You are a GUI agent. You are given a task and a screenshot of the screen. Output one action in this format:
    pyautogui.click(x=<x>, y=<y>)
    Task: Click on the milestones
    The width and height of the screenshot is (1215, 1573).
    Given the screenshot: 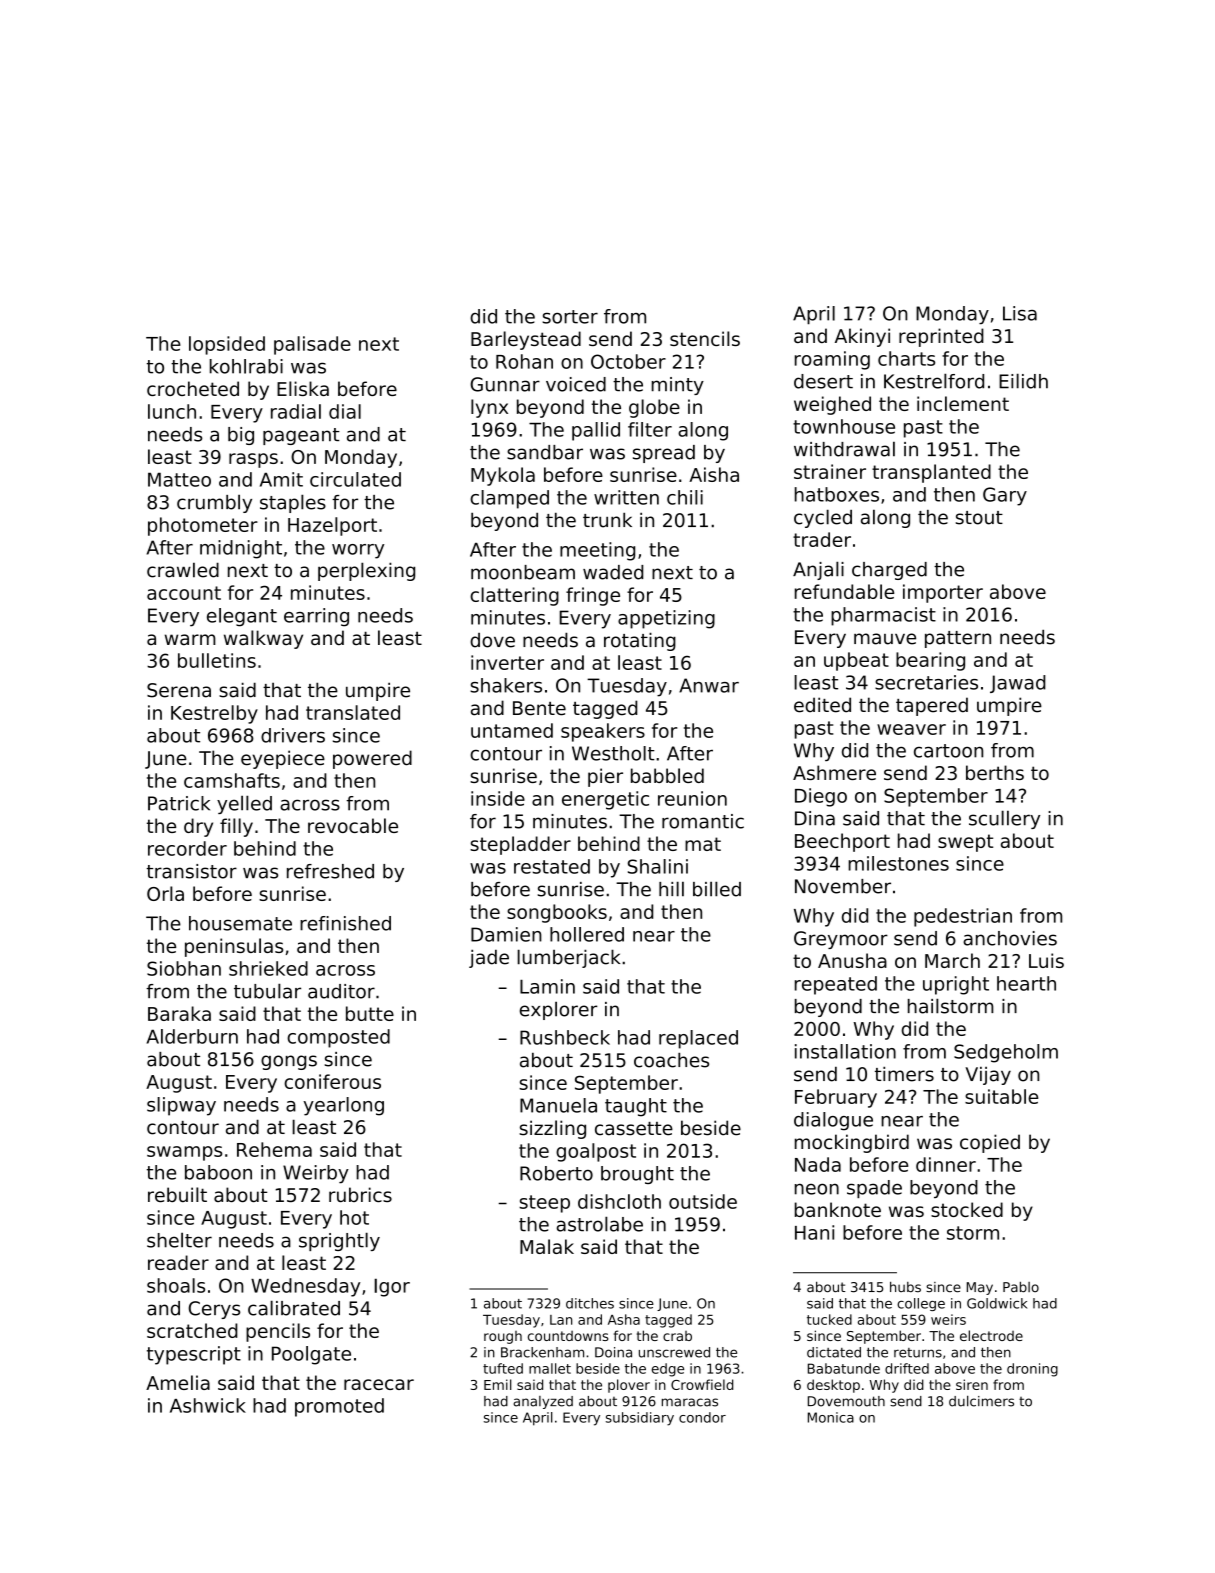 What is the action you would take?
    pyautogui.click(x=898, y=863)
